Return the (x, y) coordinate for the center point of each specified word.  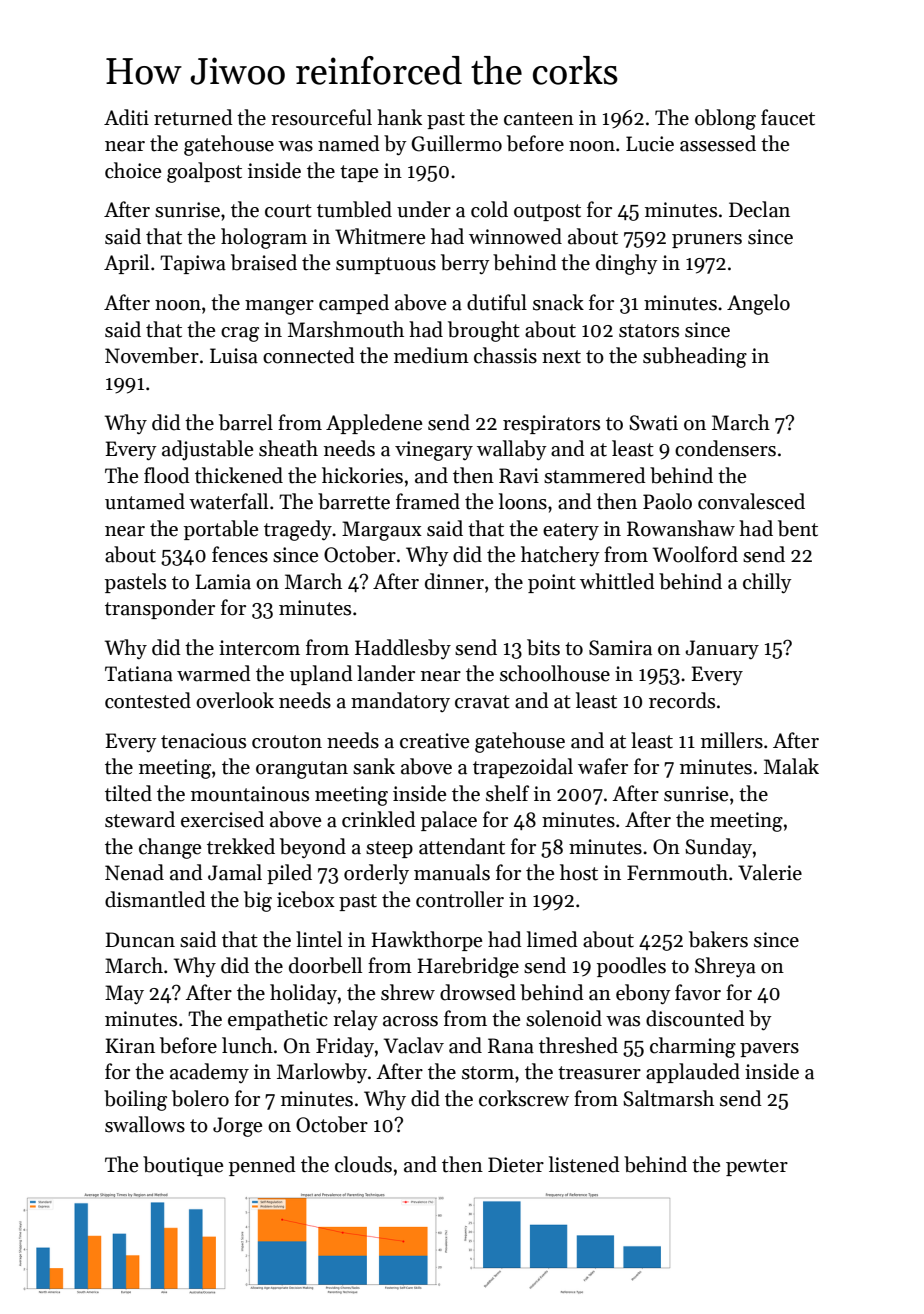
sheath (288, 448)
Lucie (650, 144)
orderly (376, 874)
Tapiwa (193, 264)
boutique (183, 1166)
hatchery (560, 556)
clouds (363, 1164)
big (258, 901)
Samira (620, 648)
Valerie (770, 872)
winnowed (515, 236)
